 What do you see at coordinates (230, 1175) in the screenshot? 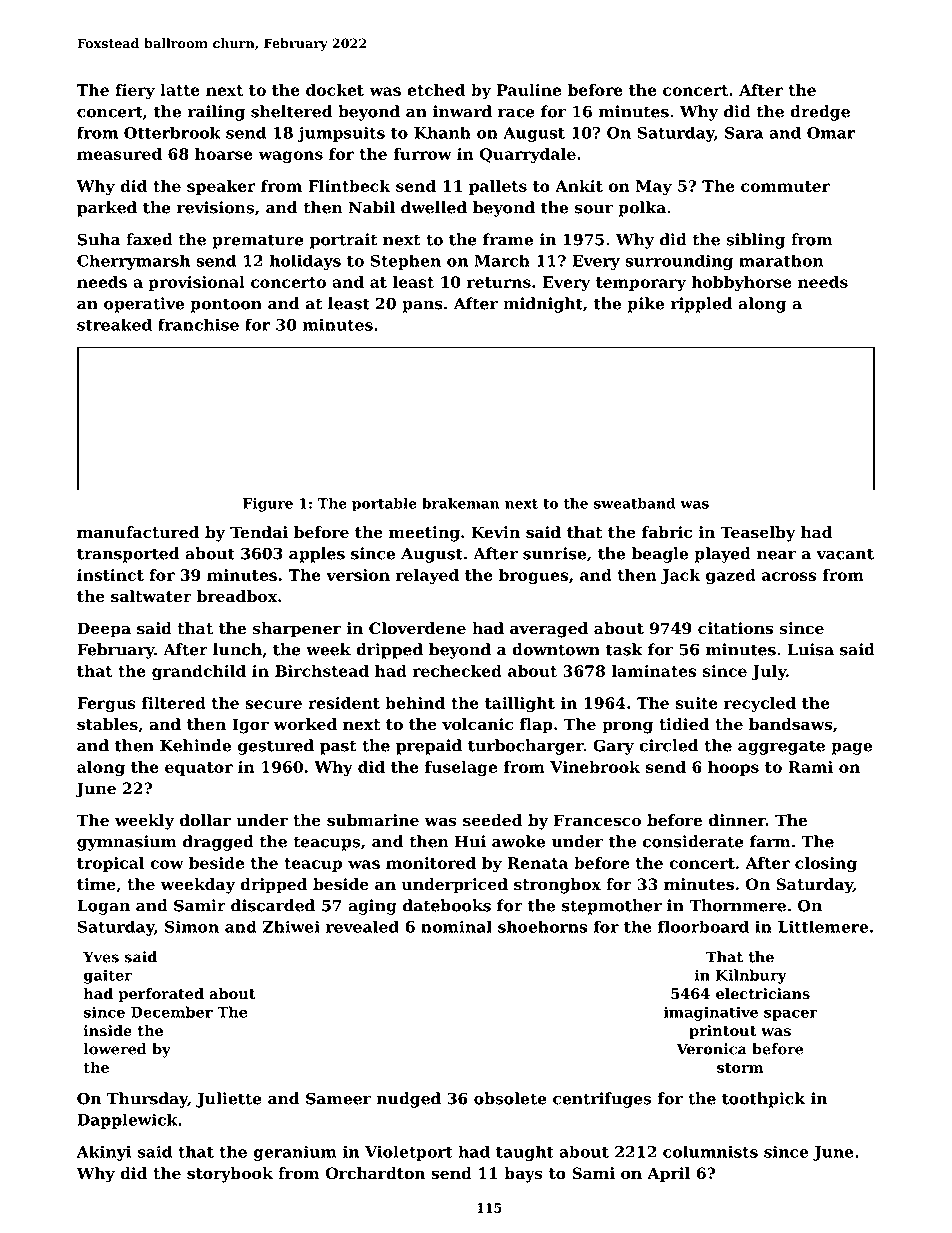
I see `storybook` at bounding box center [230, 1175].
